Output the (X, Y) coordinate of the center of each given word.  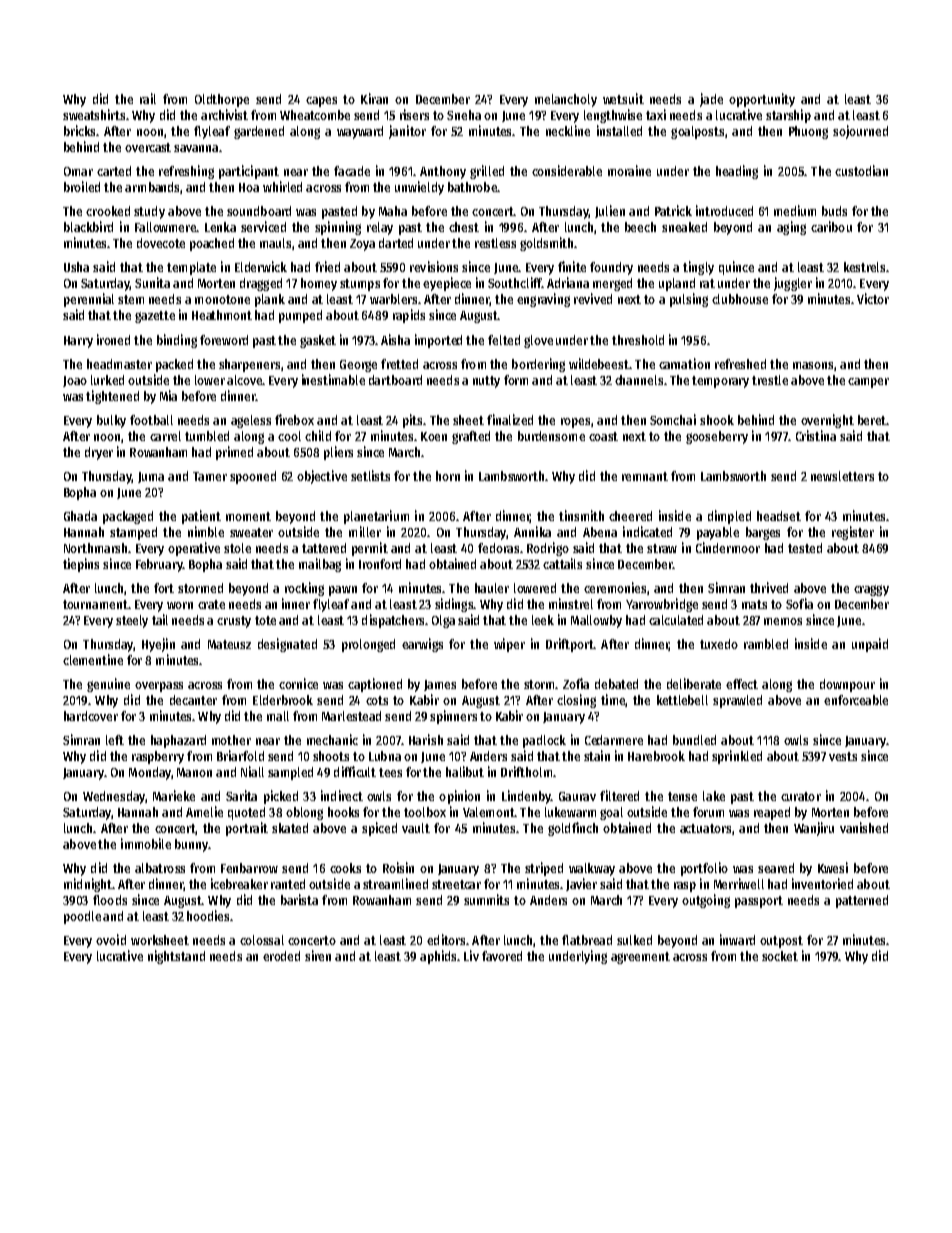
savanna (196, 148)
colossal (262, 940)
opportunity (762, 100)
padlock (544, 741)
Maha (393, 211)
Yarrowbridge (662, 605)
